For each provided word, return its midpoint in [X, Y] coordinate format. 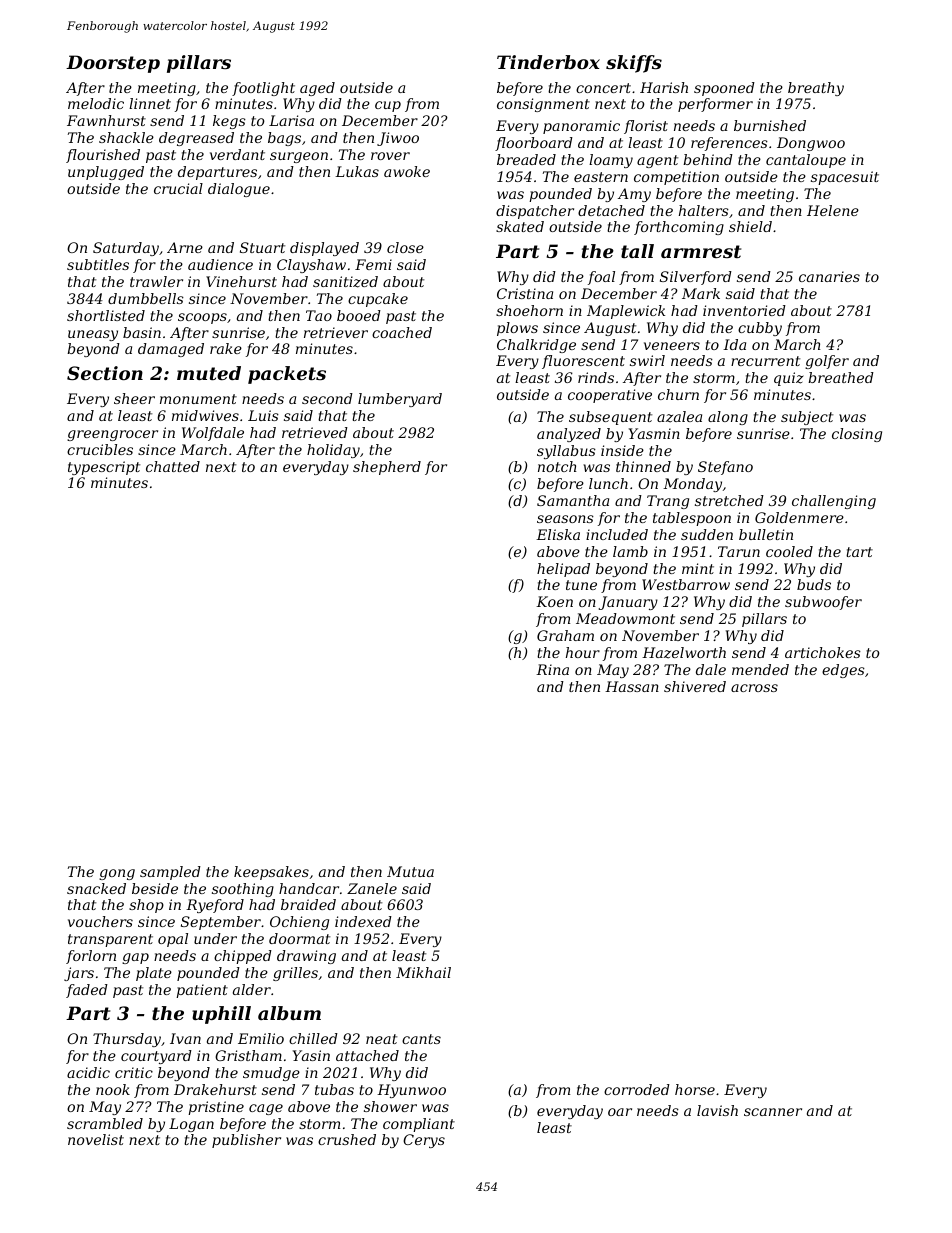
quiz [789, 379]
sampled [170, 873]
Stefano [725, 468]
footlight [263, 89]
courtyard [156, 1057]
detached [611, 210]
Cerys [424, 1141]
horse [695, 1089]
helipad [563, 570]
